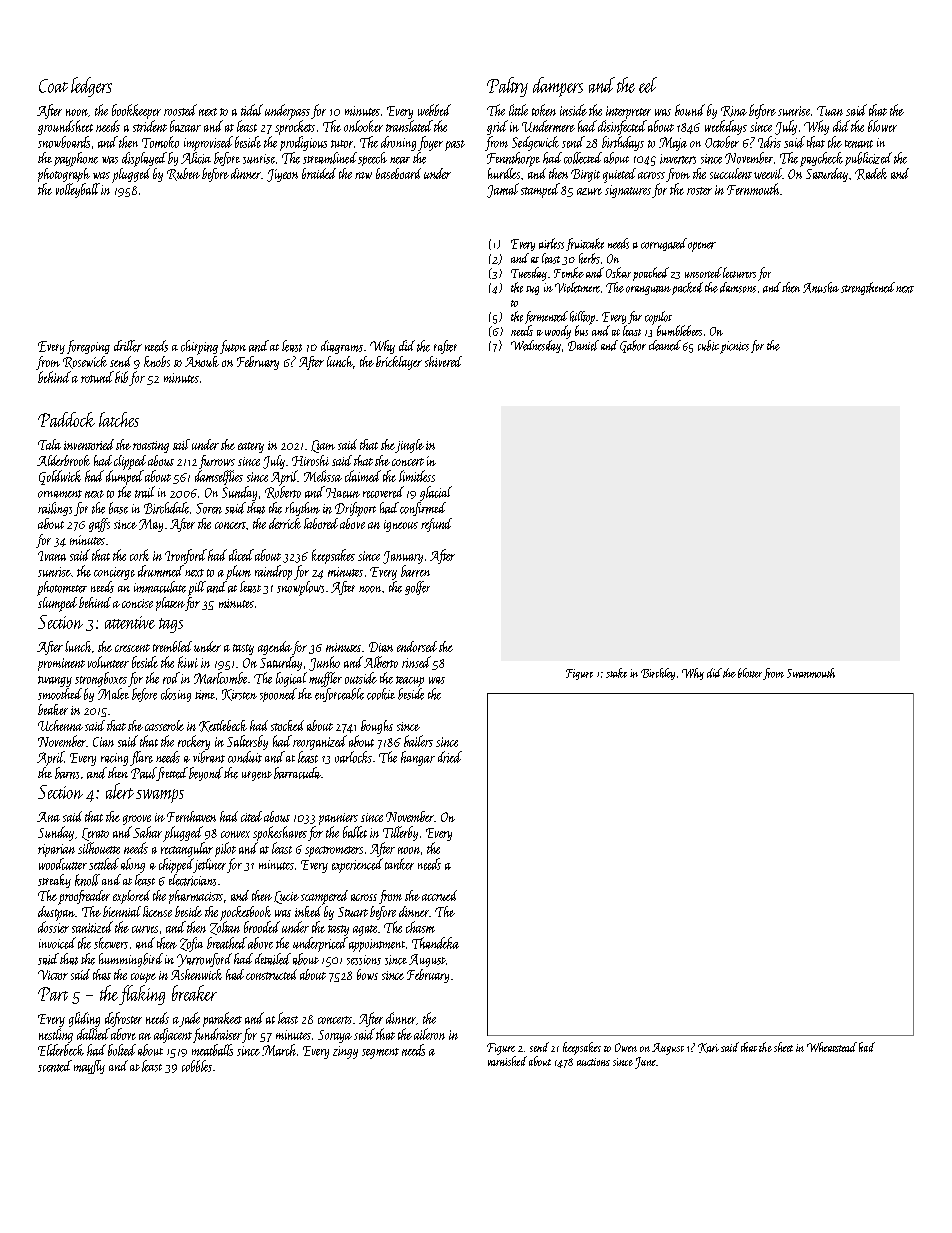  I want to click on segment, so click(380, 1053).
